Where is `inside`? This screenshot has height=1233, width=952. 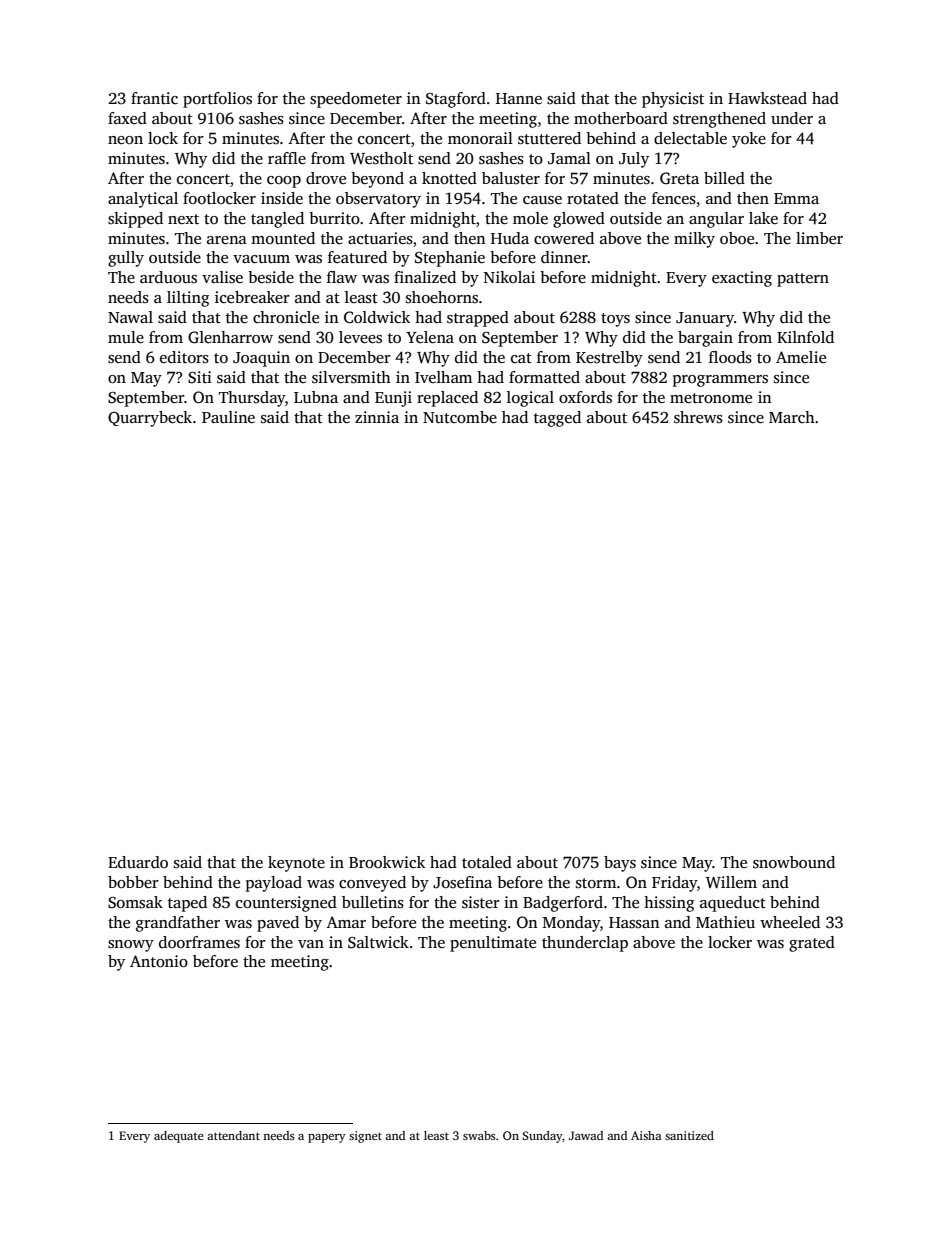 inside is located at coordinates (282, 198).
